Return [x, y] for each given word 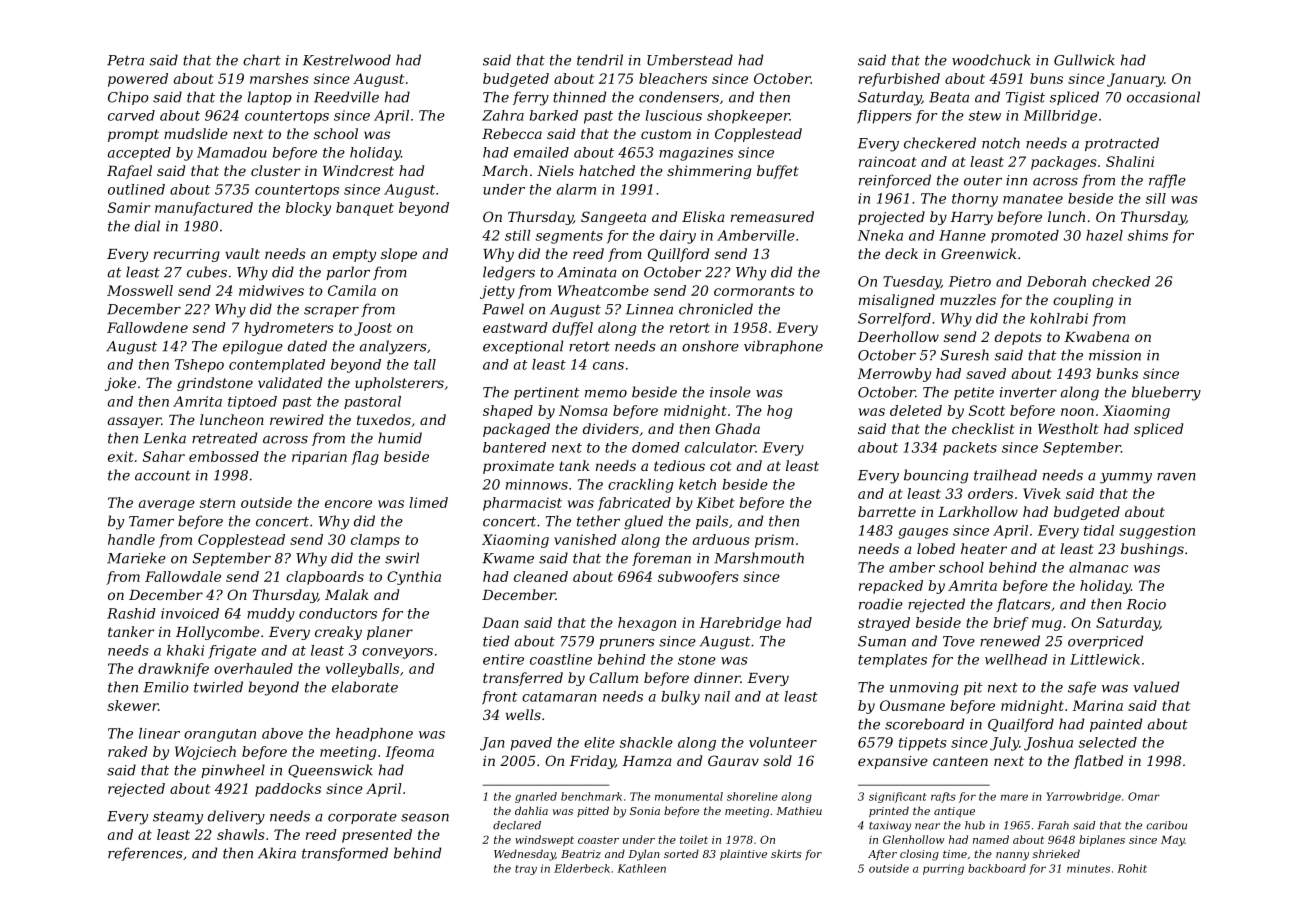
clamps [375, 541]
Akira [277, 853]
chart [262, 60]
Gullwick [1084, 60]
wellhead [1016, 659]
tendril [600, 60]
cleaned [541, 576]
